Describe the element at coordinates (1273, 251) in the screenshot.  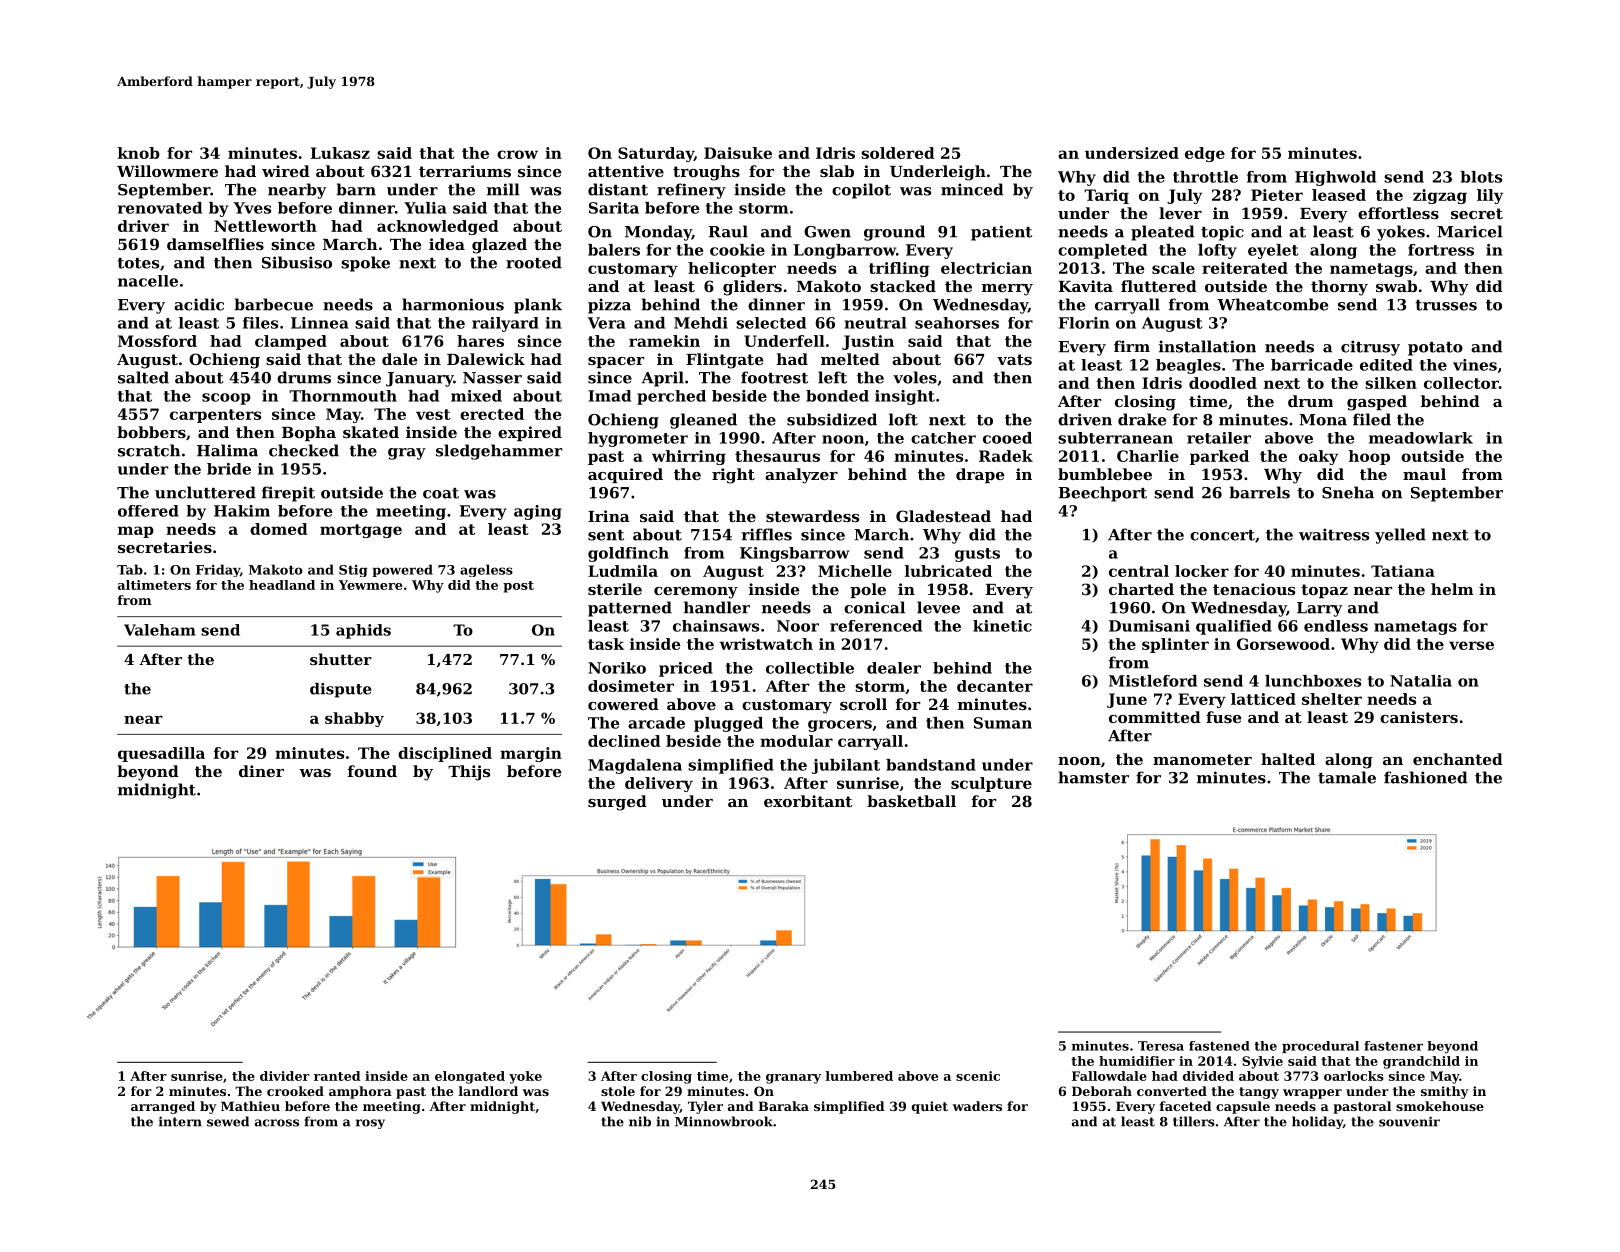
I see `eyelet` at that location.
